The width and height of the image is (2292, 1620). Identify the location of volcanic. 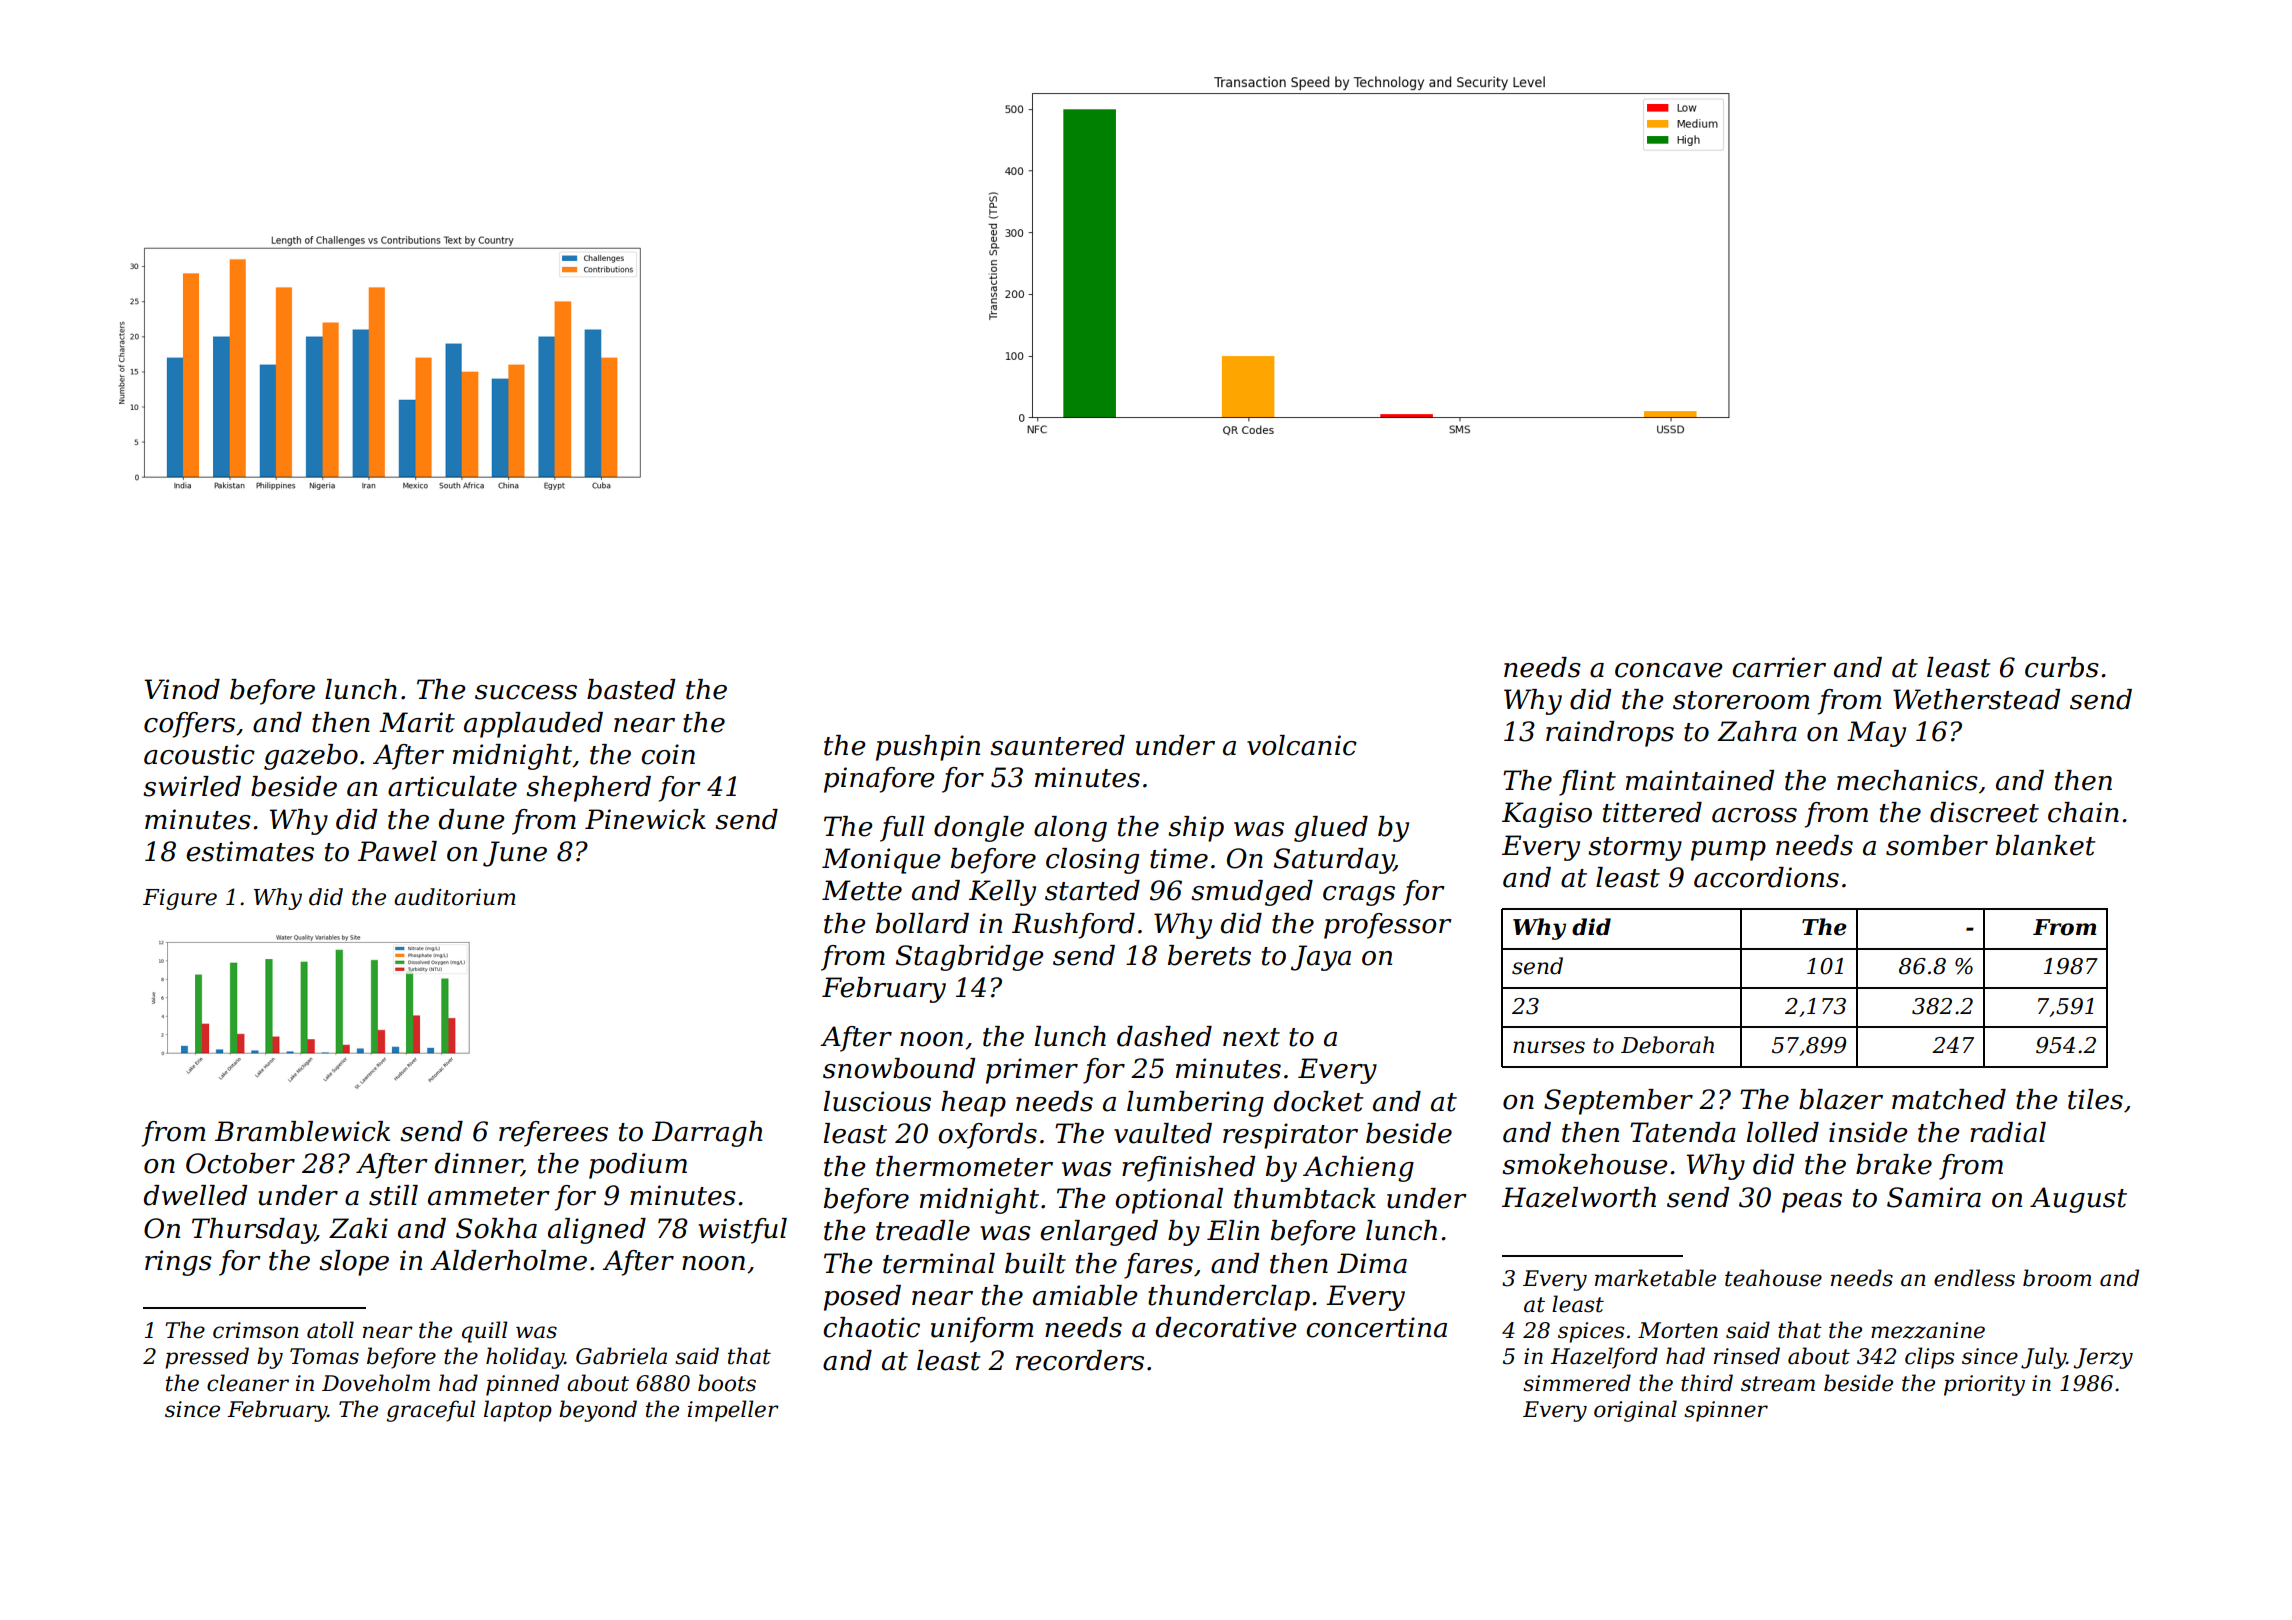
(1302, 745).
